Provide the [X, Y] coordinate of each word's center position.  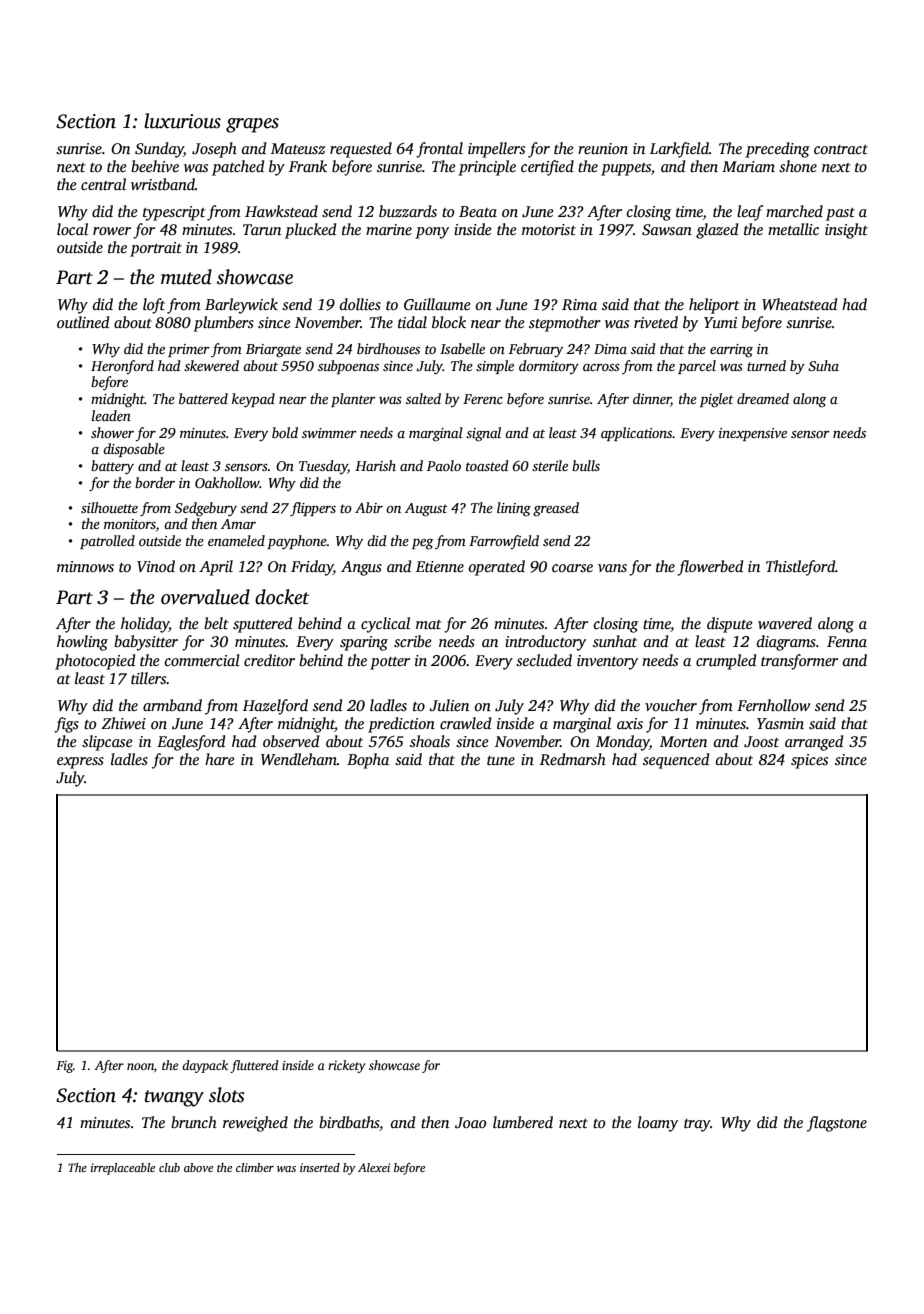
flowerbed [710, 568]
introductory [545, 643]
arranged [814, 743]
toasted [487, 465]
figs [66, 725]
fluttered [254, 1066]
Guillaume [437, 304]
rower [112, 231]
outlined [83, 322]
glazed [717, 231]
